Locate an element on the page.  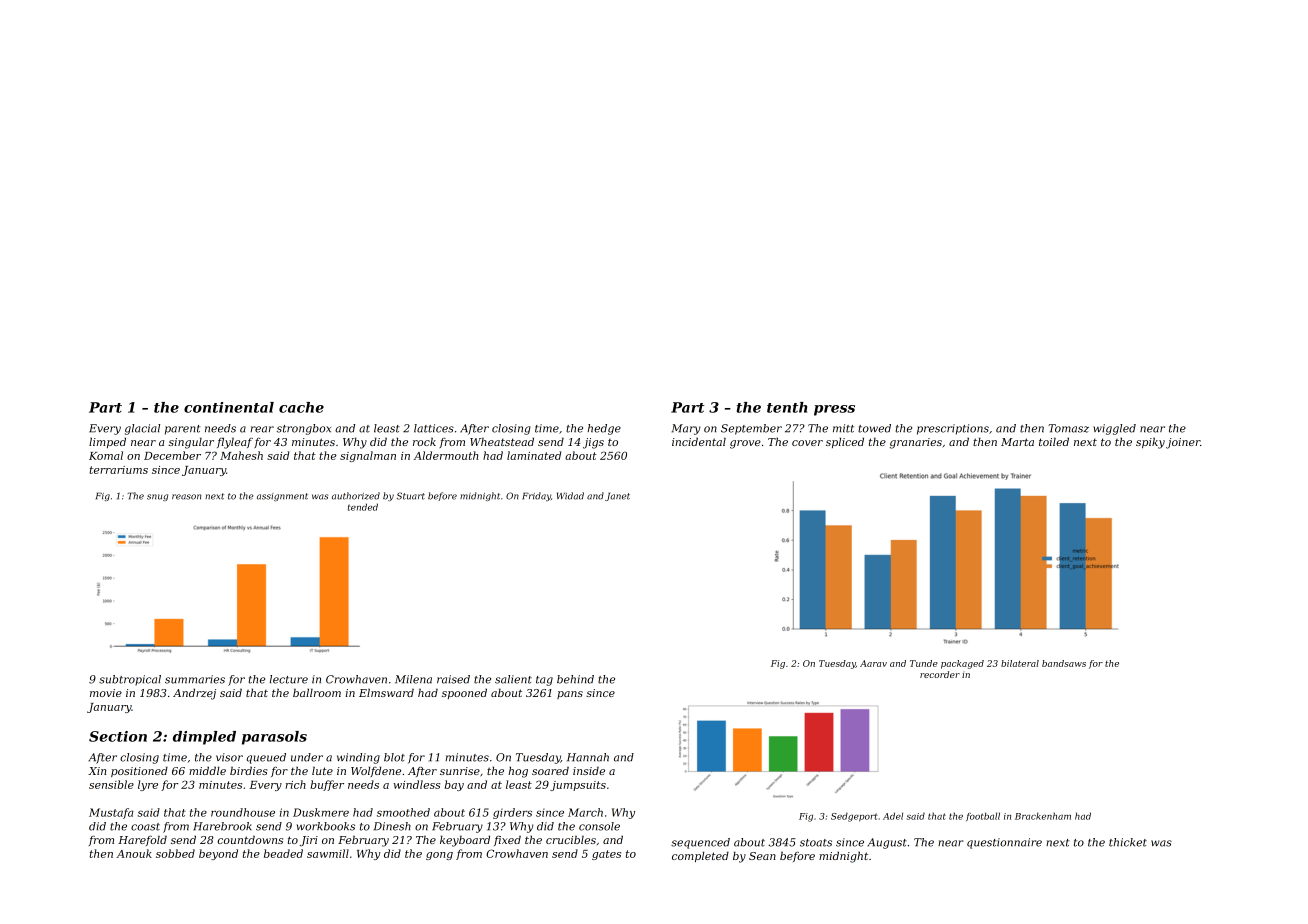
behind is located at coordinates (575, 679).
